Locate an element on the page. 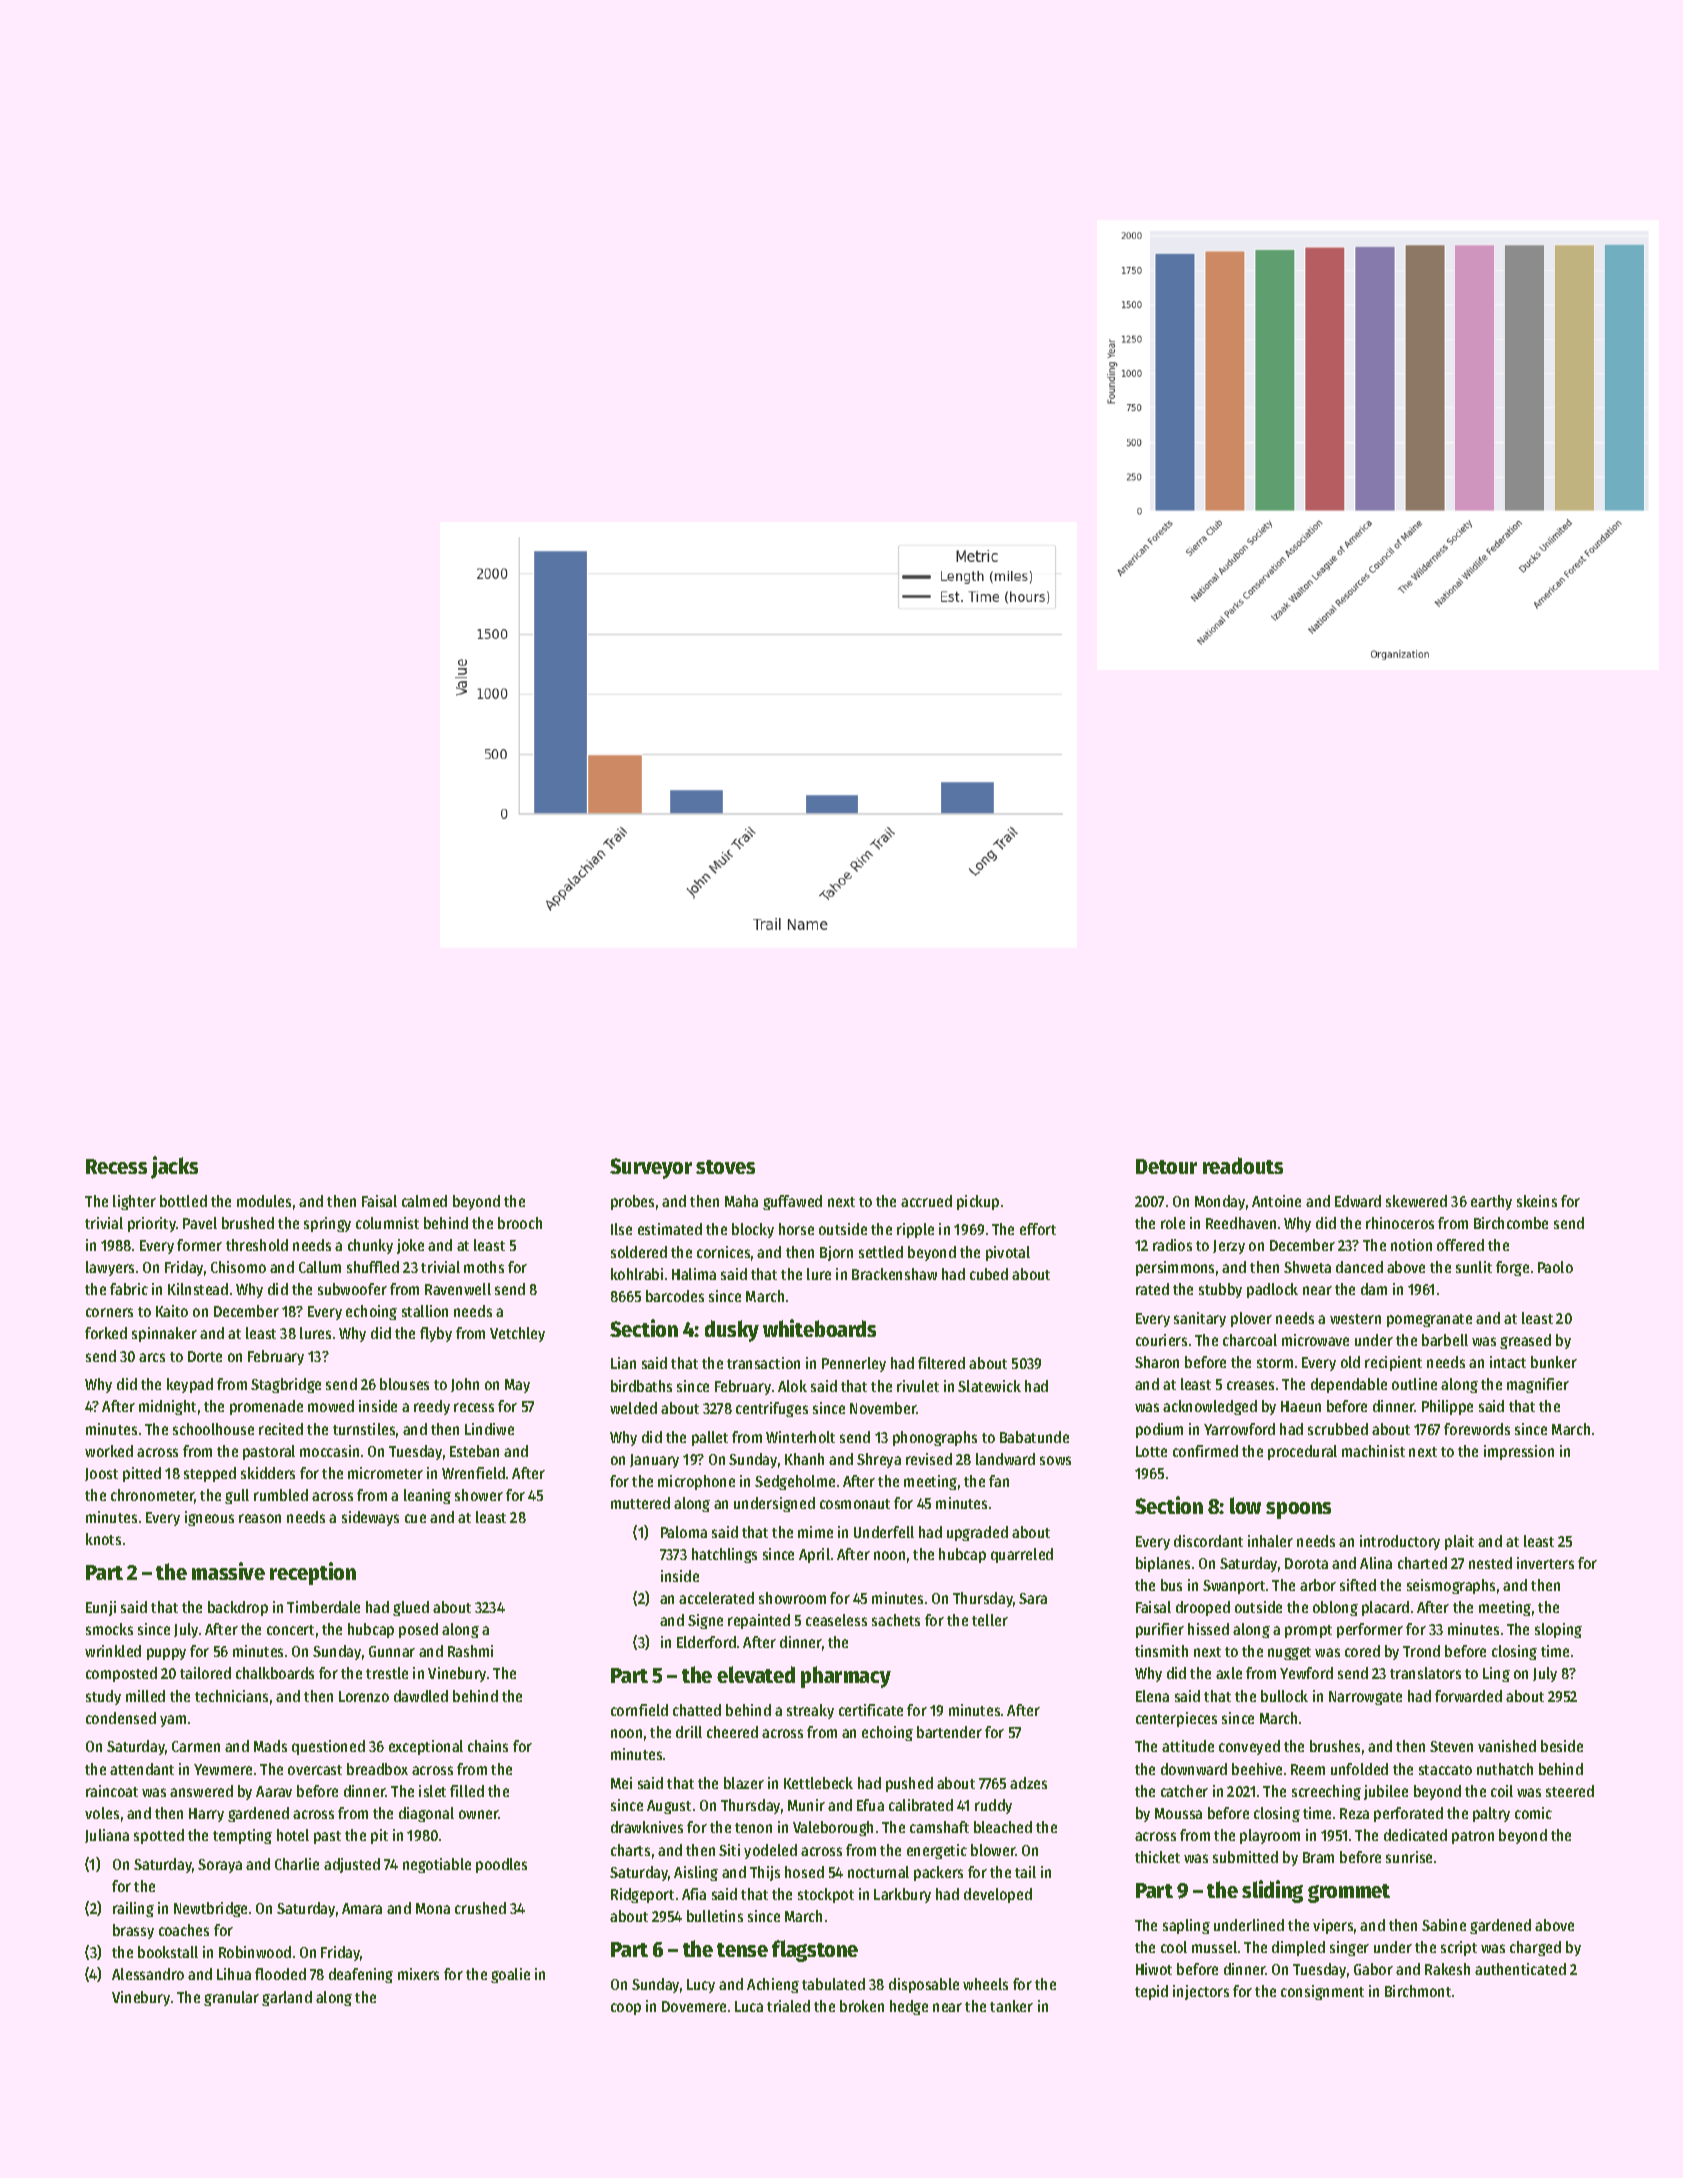 The width and height of the image is (1683, 2178). condensed is located at coordinates (121, 1718).
